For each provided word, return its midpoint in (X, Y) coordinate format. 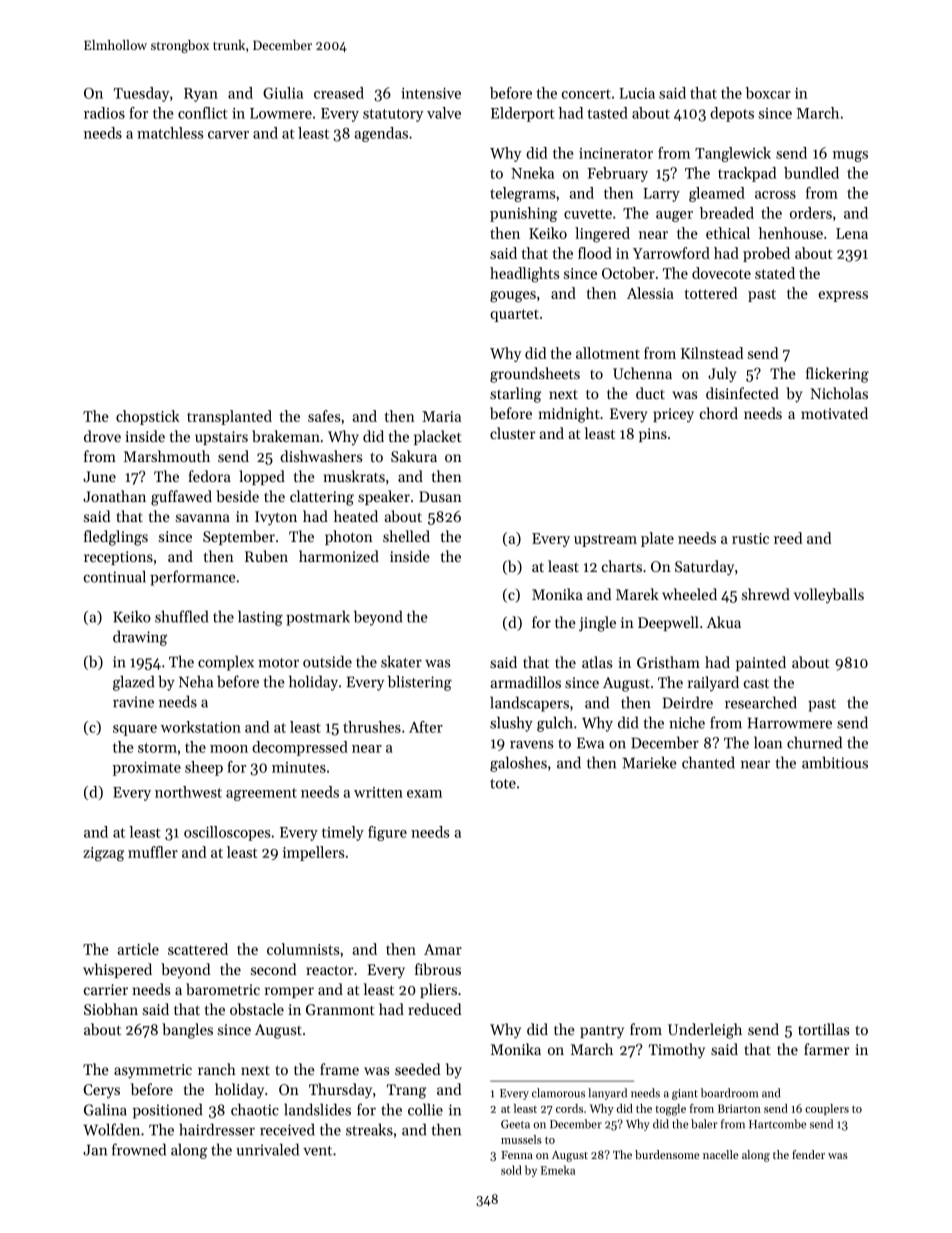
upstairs (221, 438)
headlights (524, 275)
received (287, 1129)
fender (808, 1154)
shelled (406, 536)
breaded (726, 213)
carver (228, 135)
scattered (198, 949)
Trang (406, 1091)
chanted (708, 762)
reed (788, 538)
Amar (443, 949)
